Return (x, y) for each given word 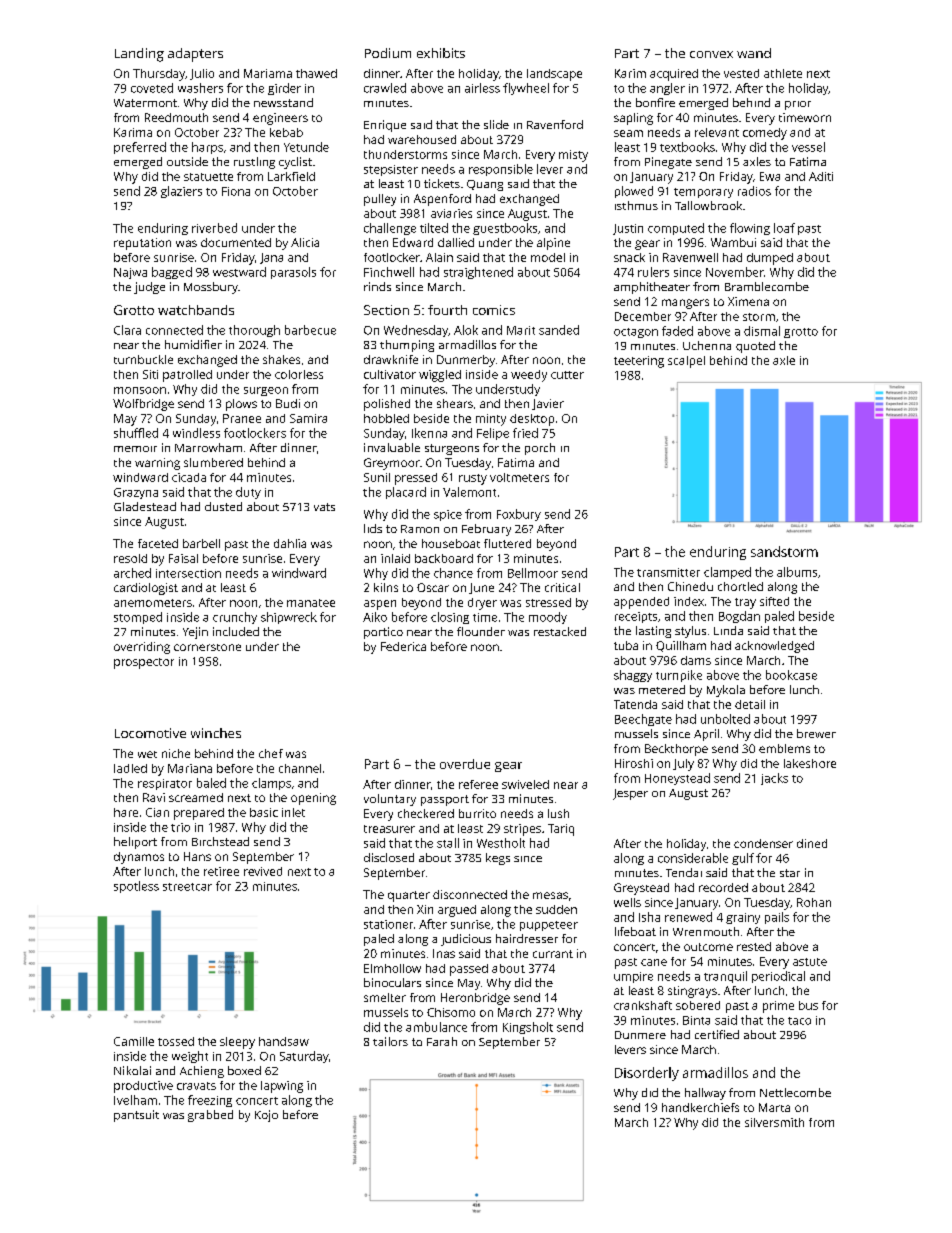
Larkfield (291, 176)
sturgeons (452, 449)
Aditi (821, 176)
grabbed (210, 1116)
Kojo (266, 1116)
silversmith (774, 1122)
